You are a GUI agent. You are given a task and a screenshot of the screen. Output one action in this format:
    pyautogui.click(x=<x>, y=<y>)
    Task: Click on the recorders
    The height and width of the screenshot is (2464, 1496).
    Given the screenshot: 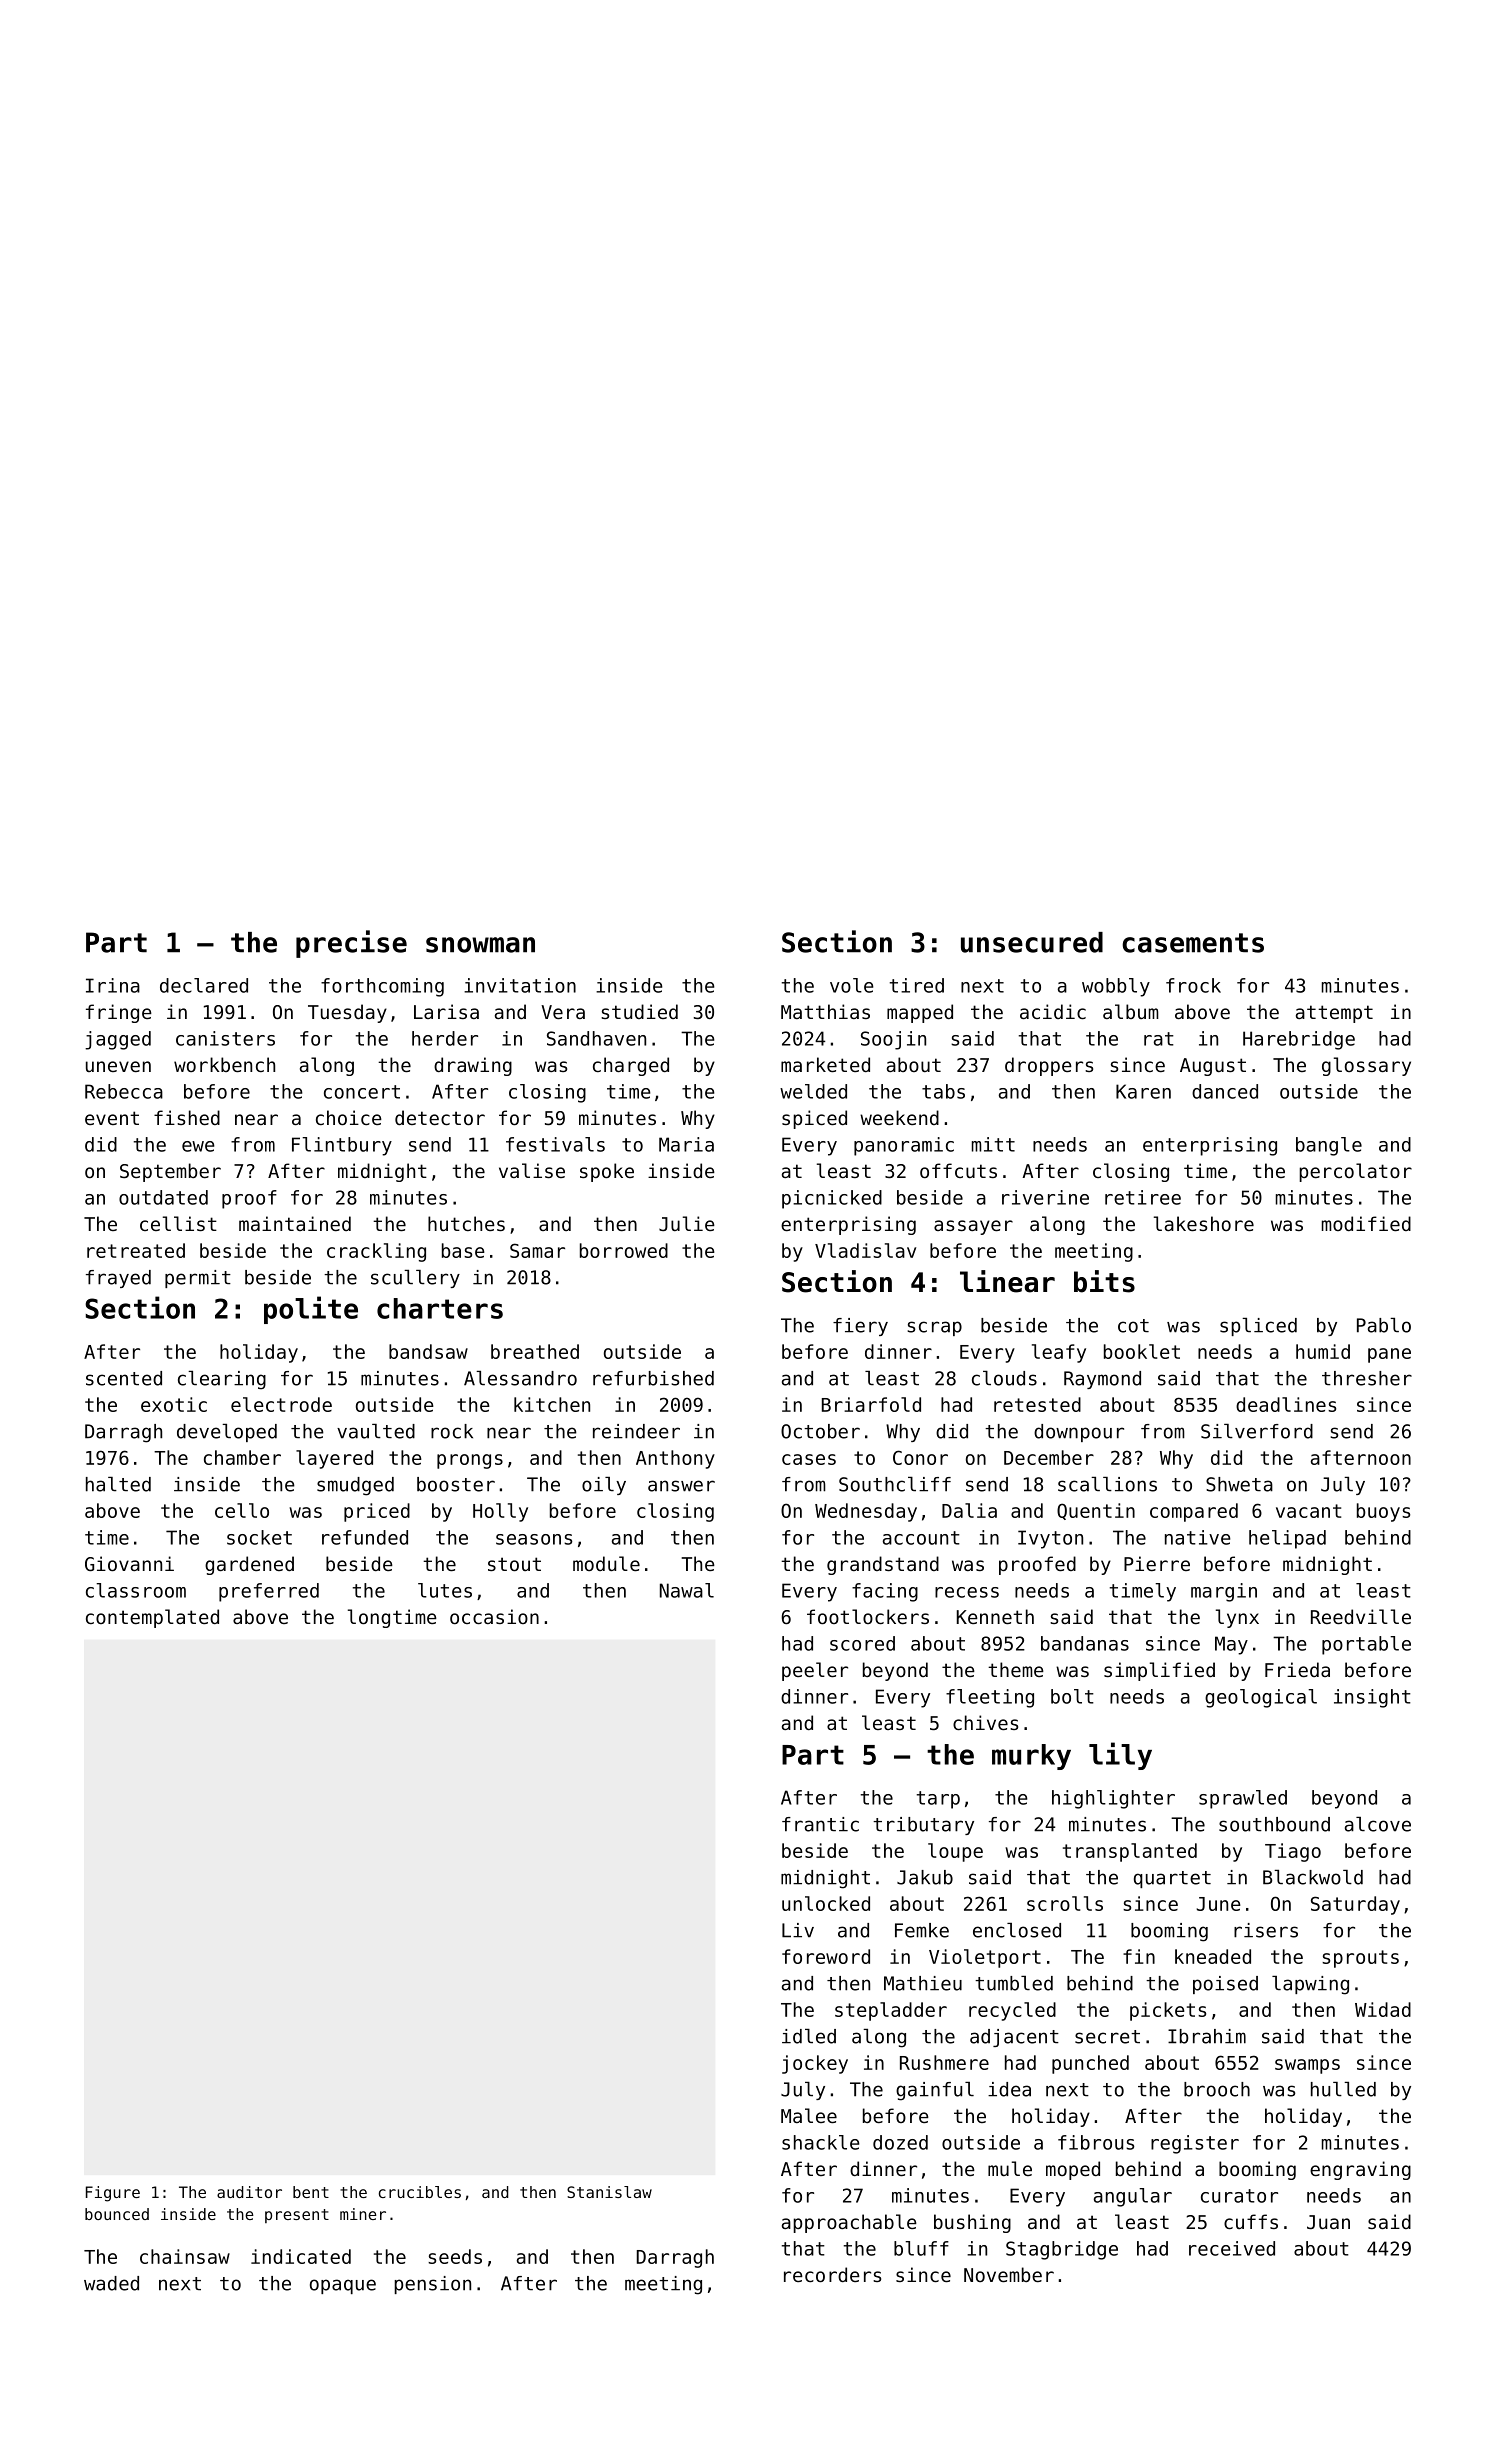 What is the action you would take?
    pyautogui.click(x=832, y=2274)
